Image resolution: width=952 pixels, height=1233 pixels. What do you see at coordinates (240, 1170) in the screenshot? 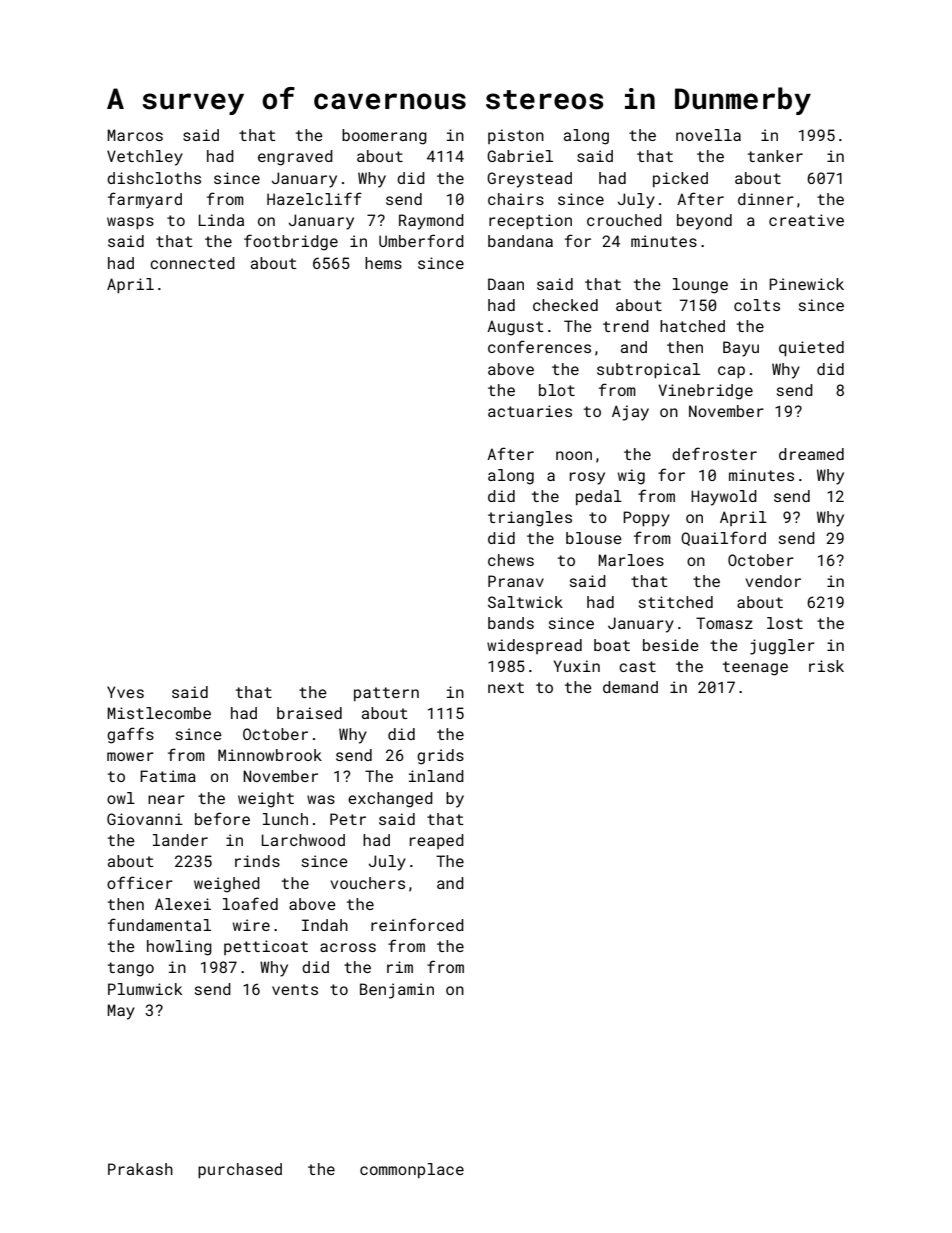
I see `purchased` at bounding box center [240, 1170].
